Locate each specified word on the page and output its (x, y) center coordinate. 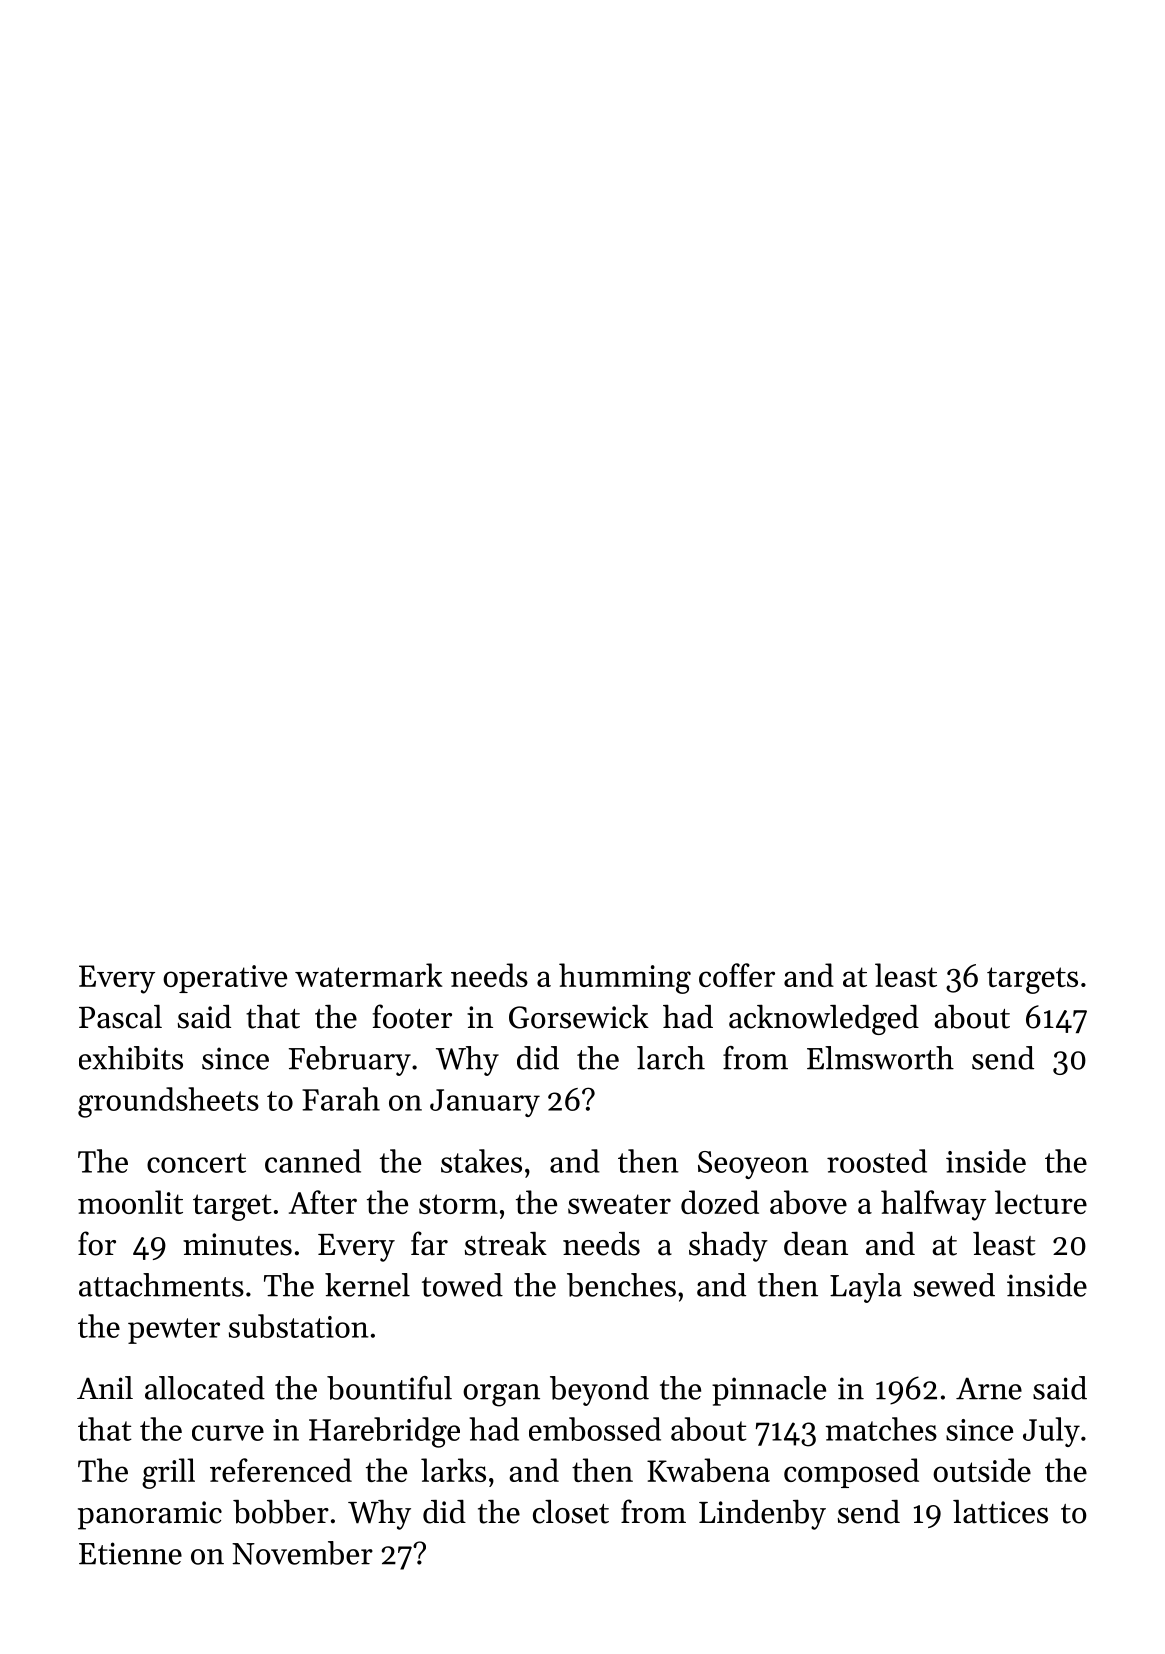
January (485, 1103)
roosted (877, 1161)
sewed (954, 1285)
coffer (737, 975)
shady (728, 1247)
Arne (989, 1388)
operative (225, 979)
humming (625, 978)
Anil (105, 1387)
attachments (161, 1285)
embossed (595, 1429)
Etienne (130, 1553)
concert (196, 1163)
